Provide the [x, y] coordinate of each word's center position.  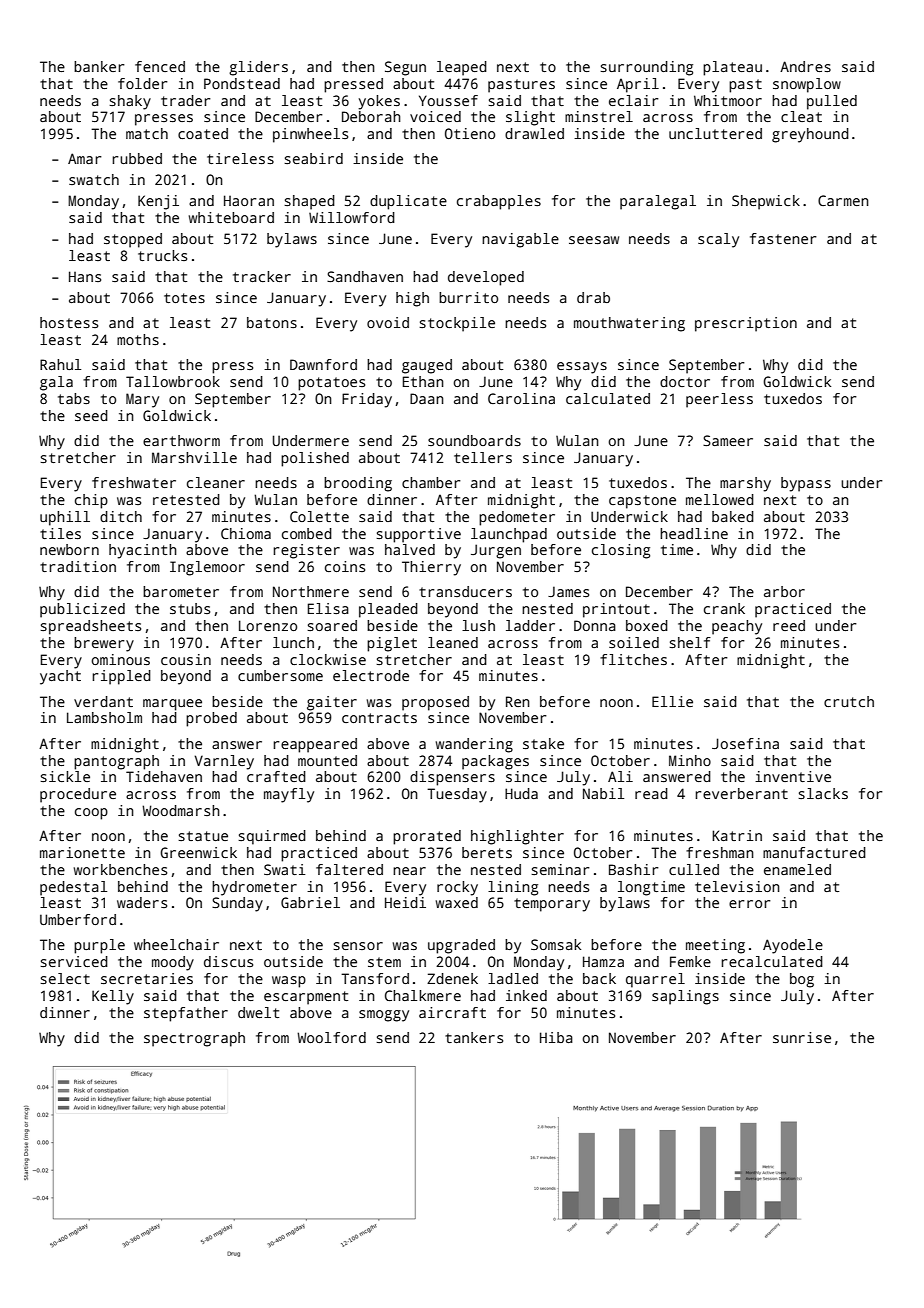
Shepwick [766, 202]
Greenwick [198, 852]
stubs [190, 608]
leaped [462, 68]
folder [143, 83]
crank [724, 608]
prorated [427, 837]
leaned [453, 642]
